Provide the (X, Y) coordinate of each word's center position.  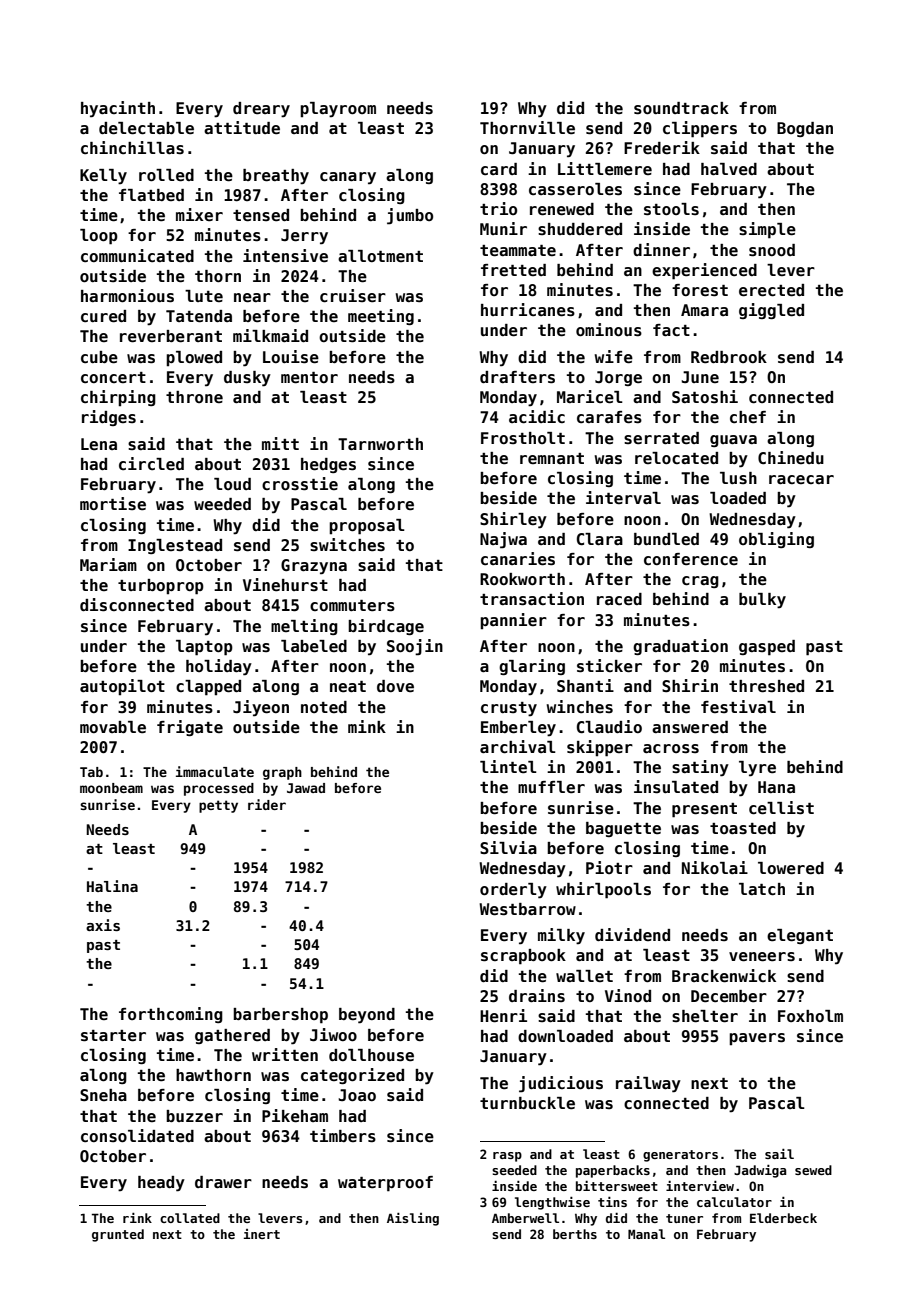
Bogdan (805, 129)
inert (262, 1234)
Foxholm (810, 1016)
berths (575, 1234)
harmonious (127, 296)
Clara (600, 539)
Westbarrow (527, 909)
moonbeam (111, 788)
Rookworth (522, 579)
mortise (113, 504)
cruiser (353, 296)
